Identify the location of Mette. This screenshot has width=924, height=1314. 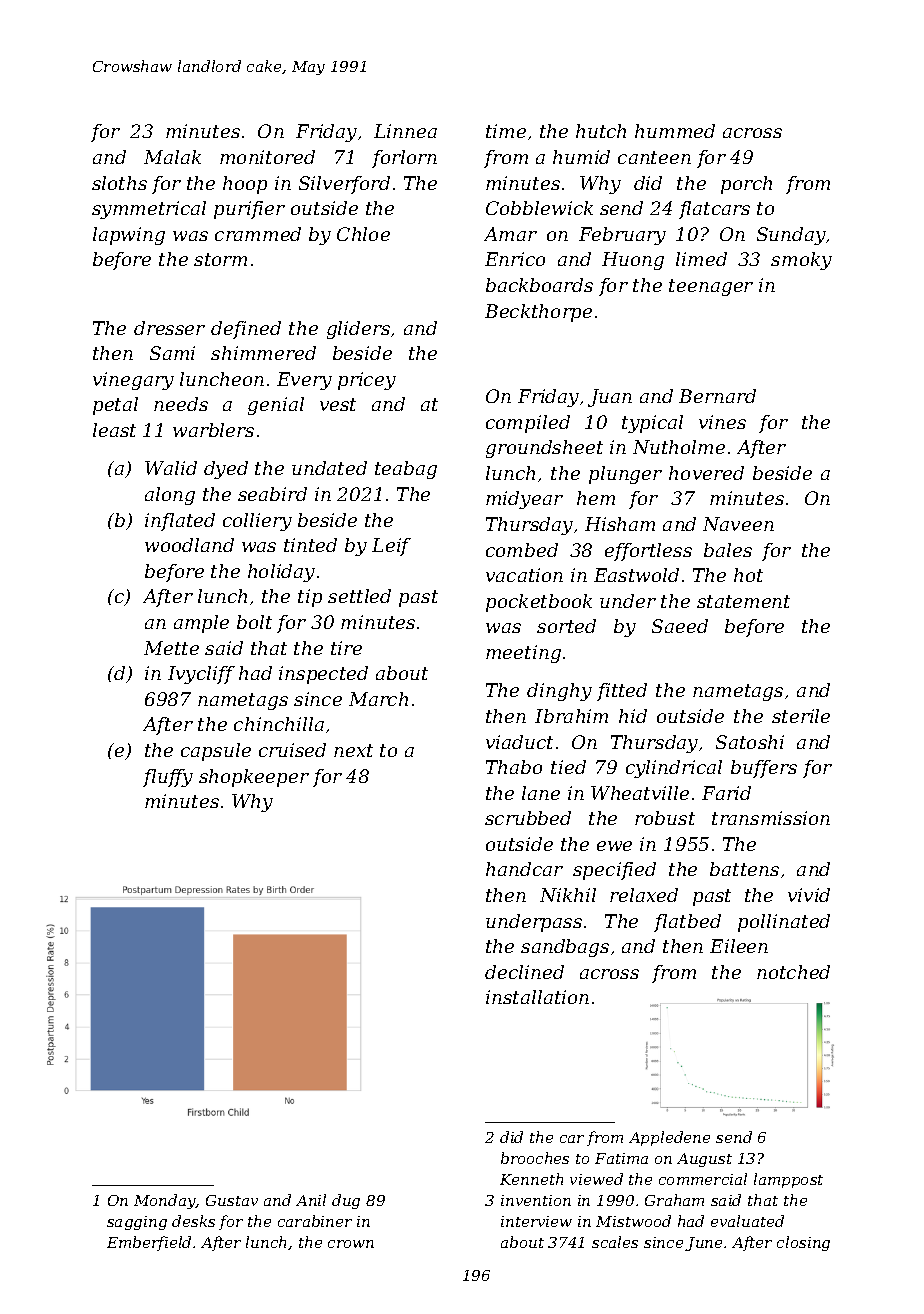
(171, 648).
